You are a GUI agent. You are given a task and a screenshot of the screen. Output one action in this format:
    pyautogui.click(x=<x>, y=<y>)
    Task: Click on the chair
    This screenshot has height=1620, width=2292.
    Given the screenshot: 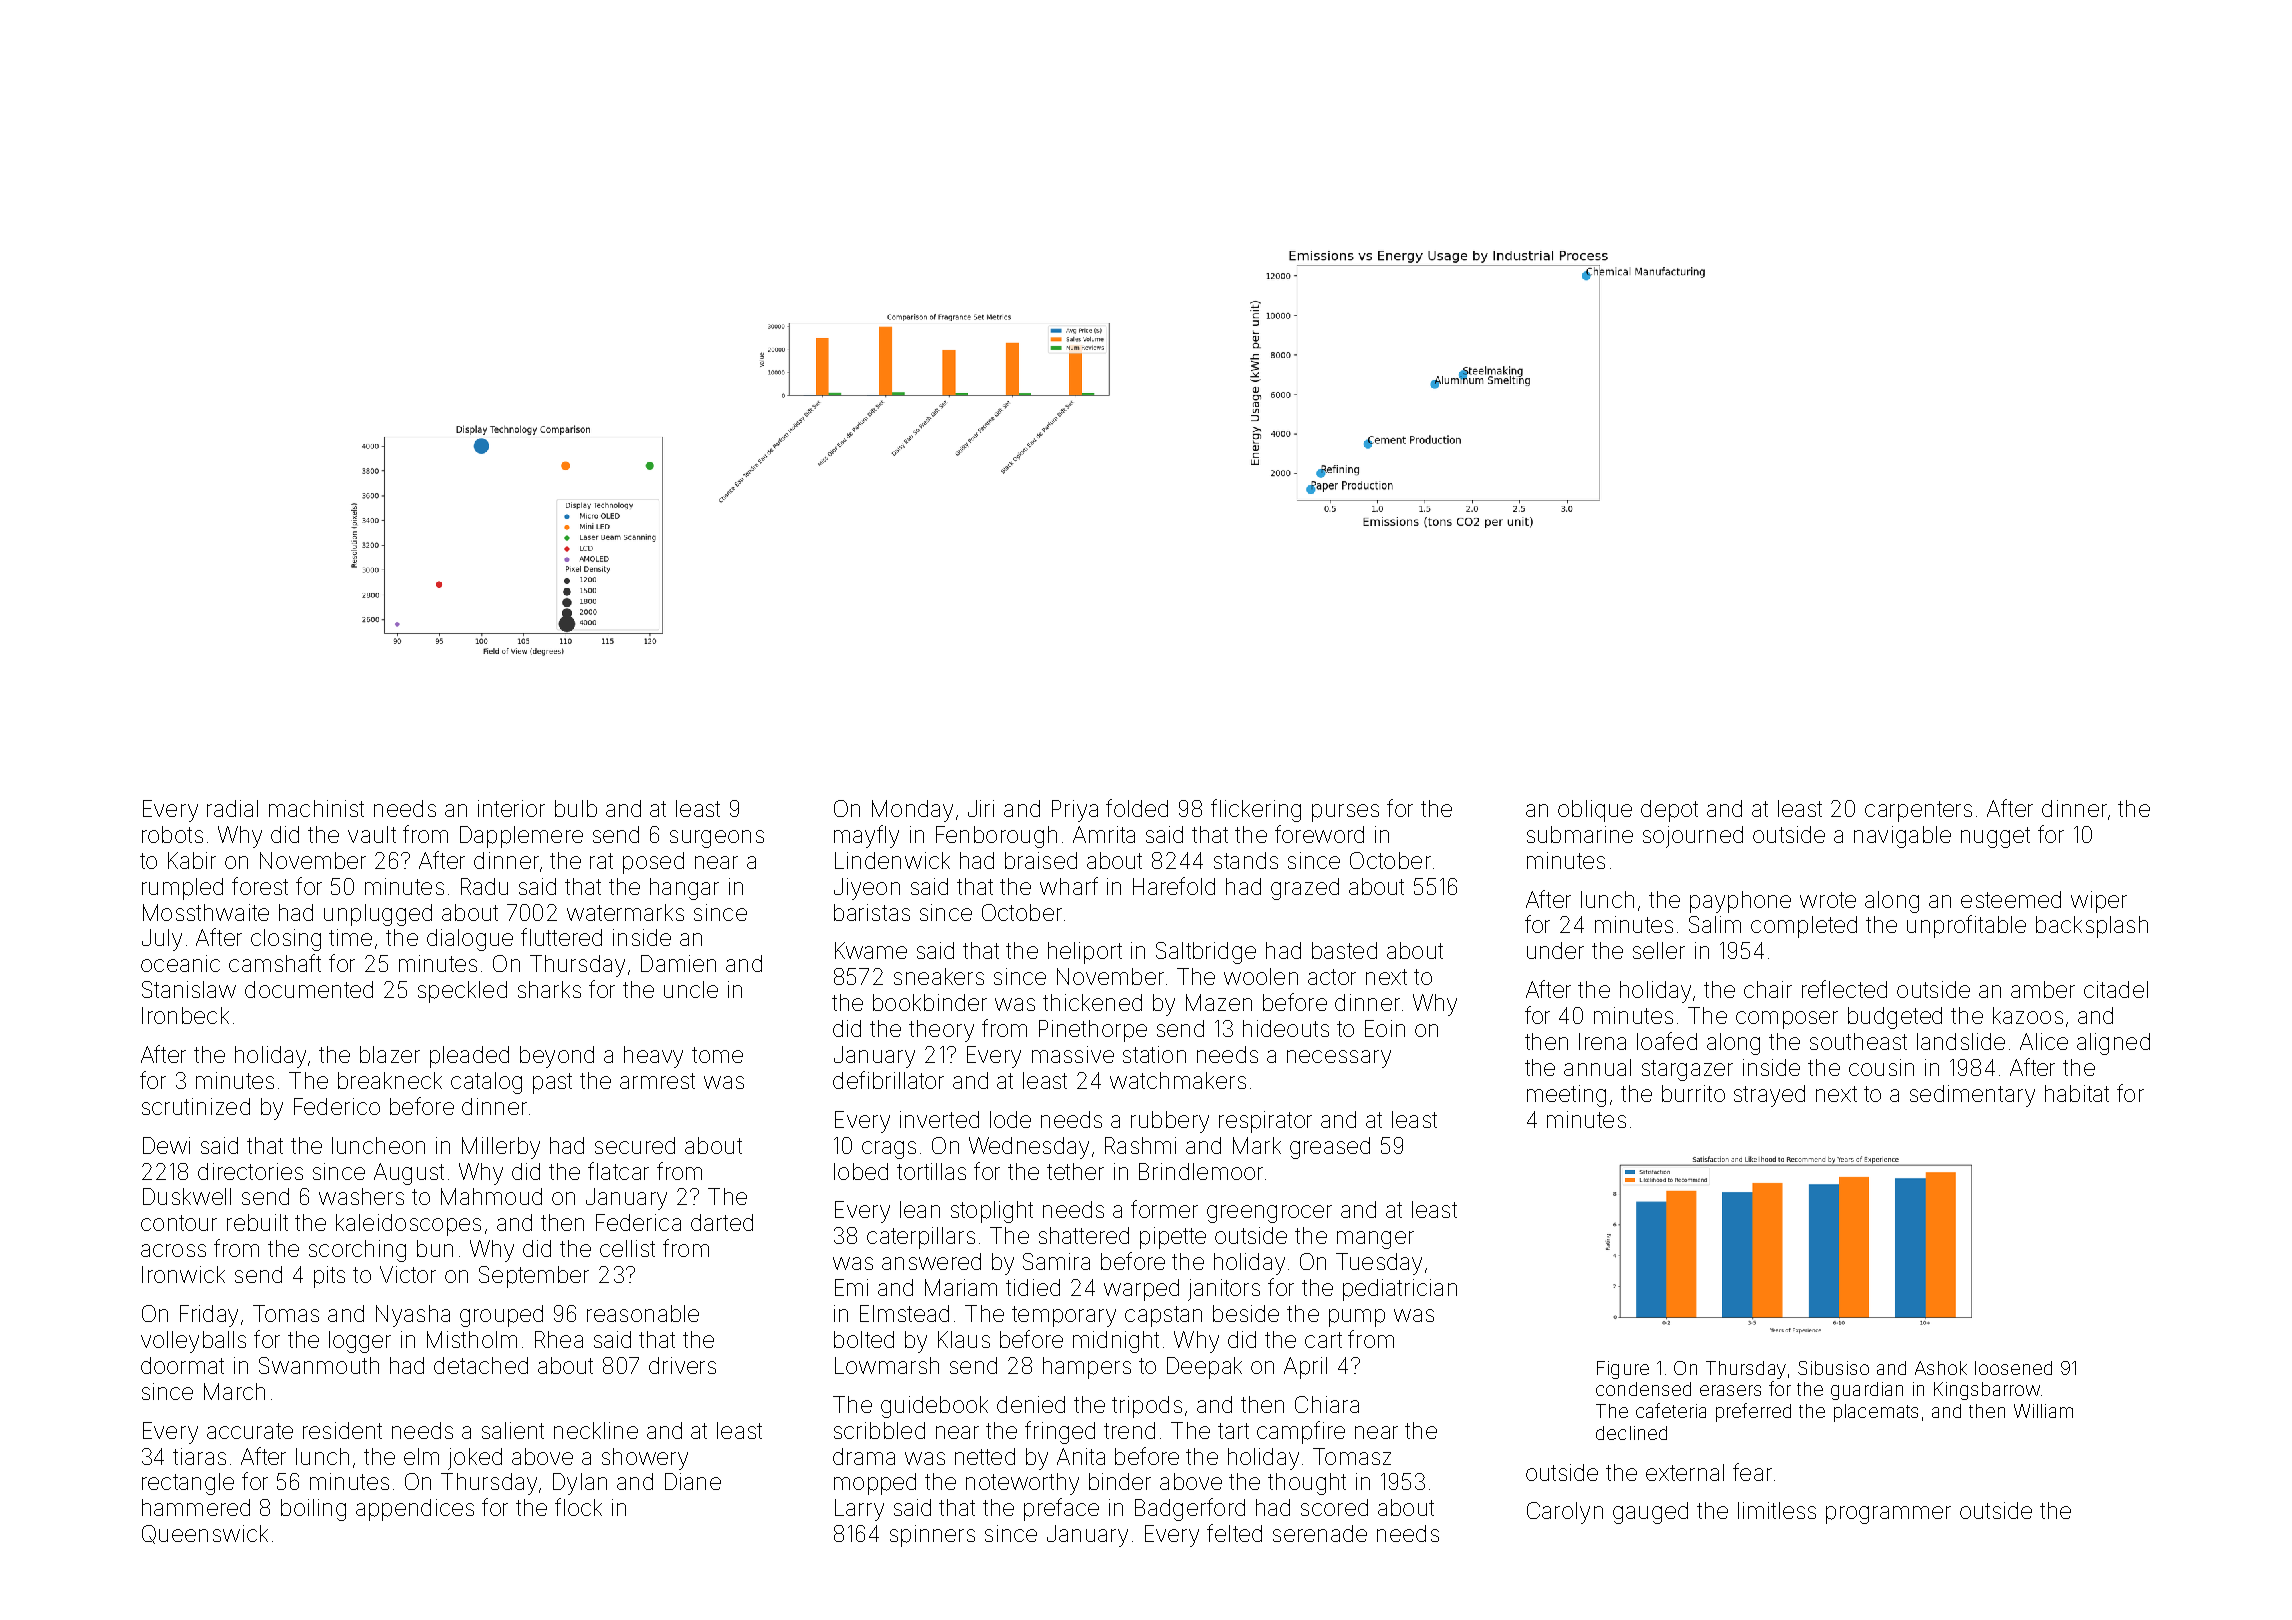 What is the action you would take?
    pyautogui.click(x=1768, y=989)
